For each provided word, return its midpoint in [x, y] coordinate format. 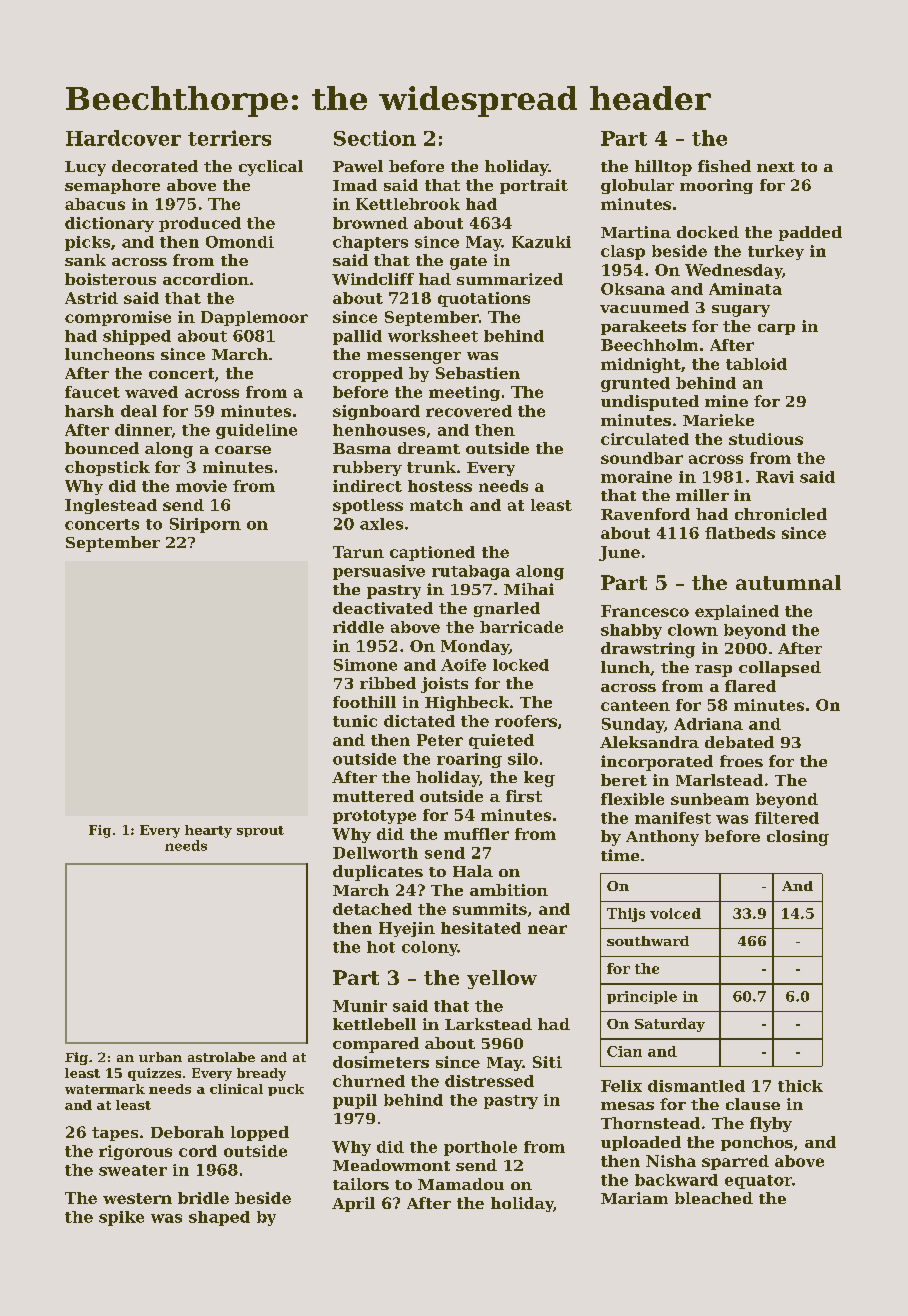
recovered [469, 411]
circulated [645, 439]
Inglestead [111, 506]
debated [739, 742]
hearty [208, 831]
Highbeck [467, 703]
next [776, 167]
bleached [714, 1198]
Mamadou [461, 1184]
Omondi [240, 242]
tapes [115, 1134]
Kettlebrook [408, 204]
